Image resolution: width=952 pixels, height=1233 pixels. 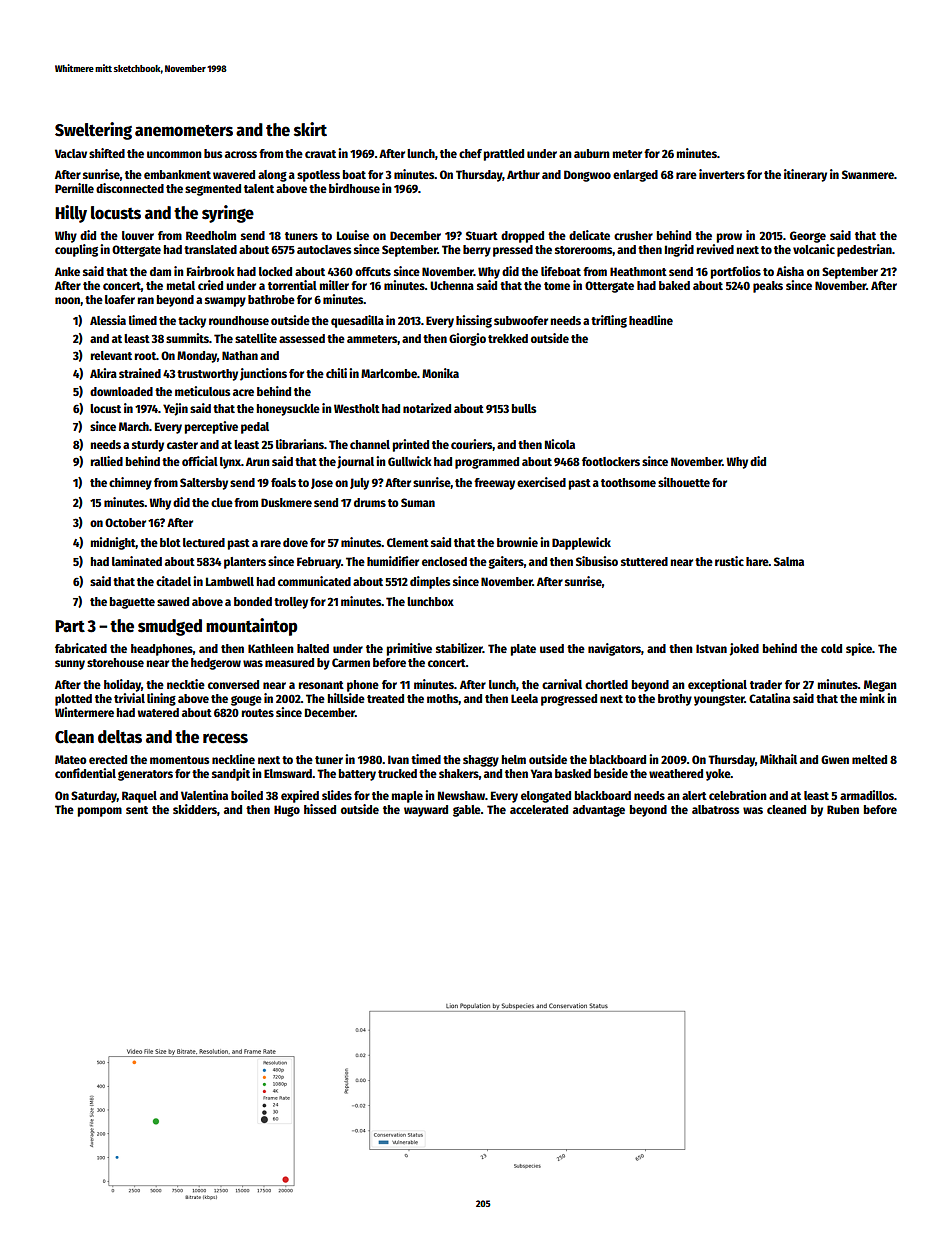 I want to click on Sweltering, so click(x=93, y=131).
